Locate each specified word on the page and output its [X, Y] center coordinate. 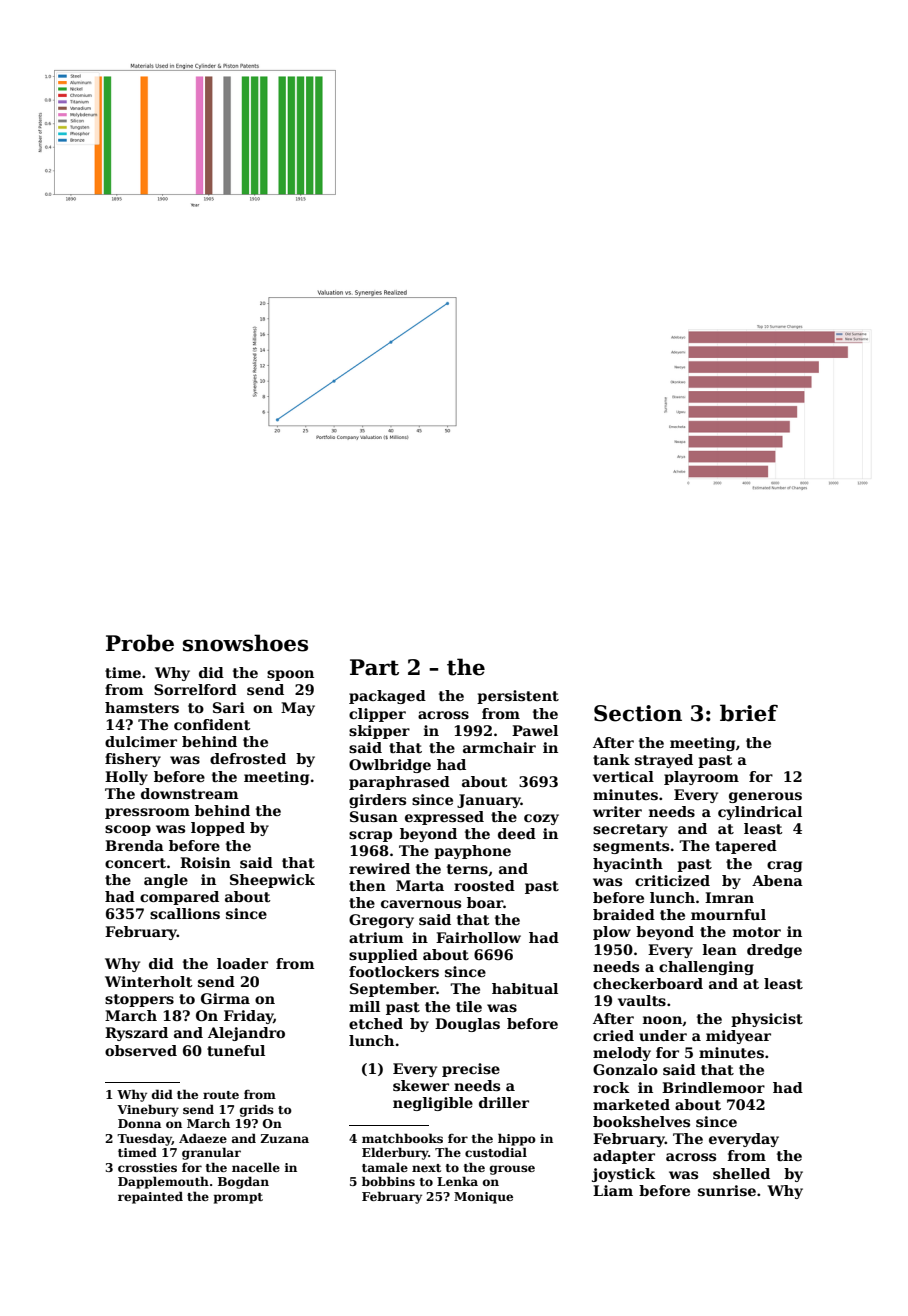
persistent [518, 697]
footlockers [394, 971]
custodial [496, 1152]
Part [374, 667]
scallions [185, 913]
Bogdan [243, 1182]
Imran [729, 897]
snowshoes [245, 643]
